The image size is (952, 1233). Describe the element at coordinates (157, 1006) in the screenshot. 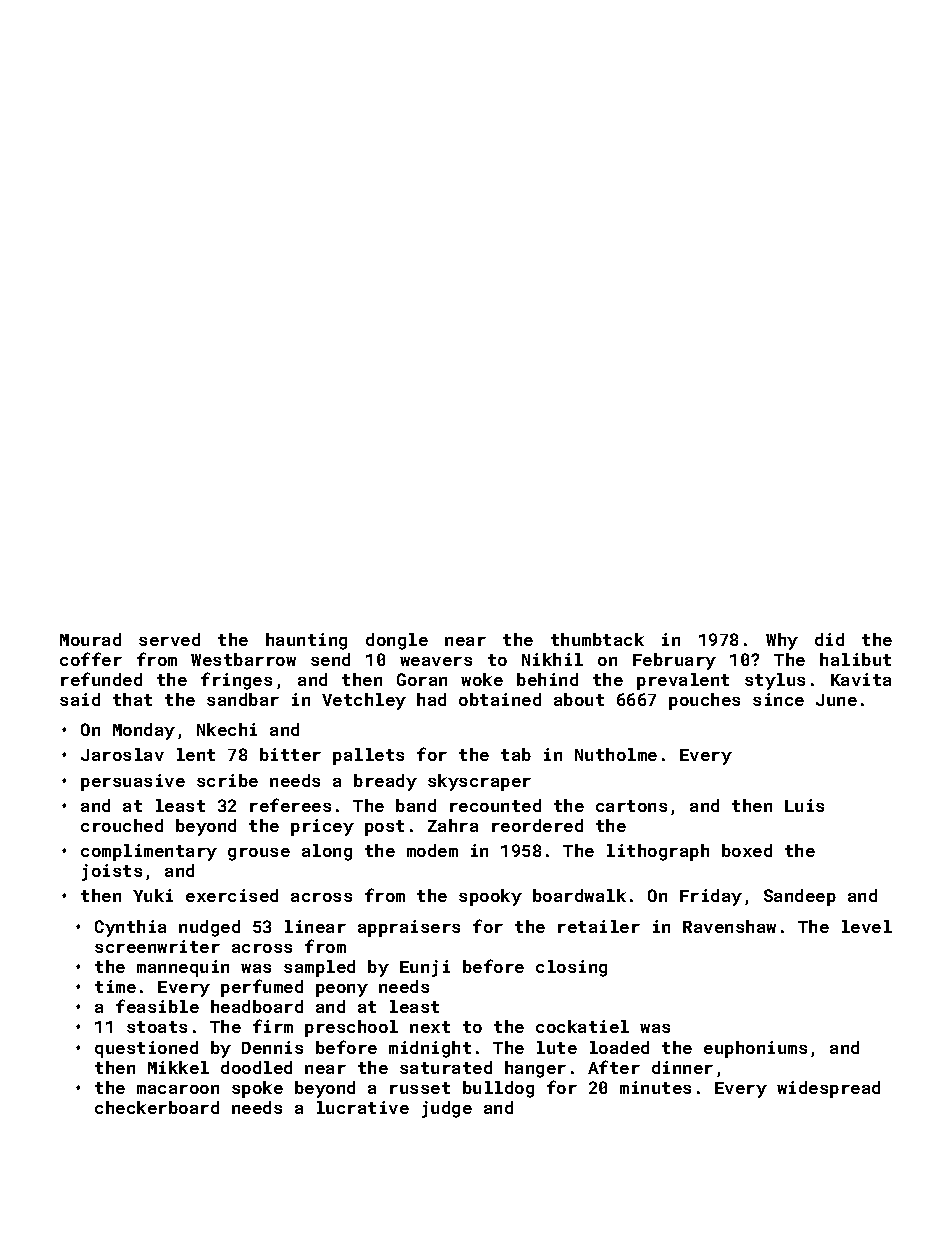

I see `feasible` at that location.
